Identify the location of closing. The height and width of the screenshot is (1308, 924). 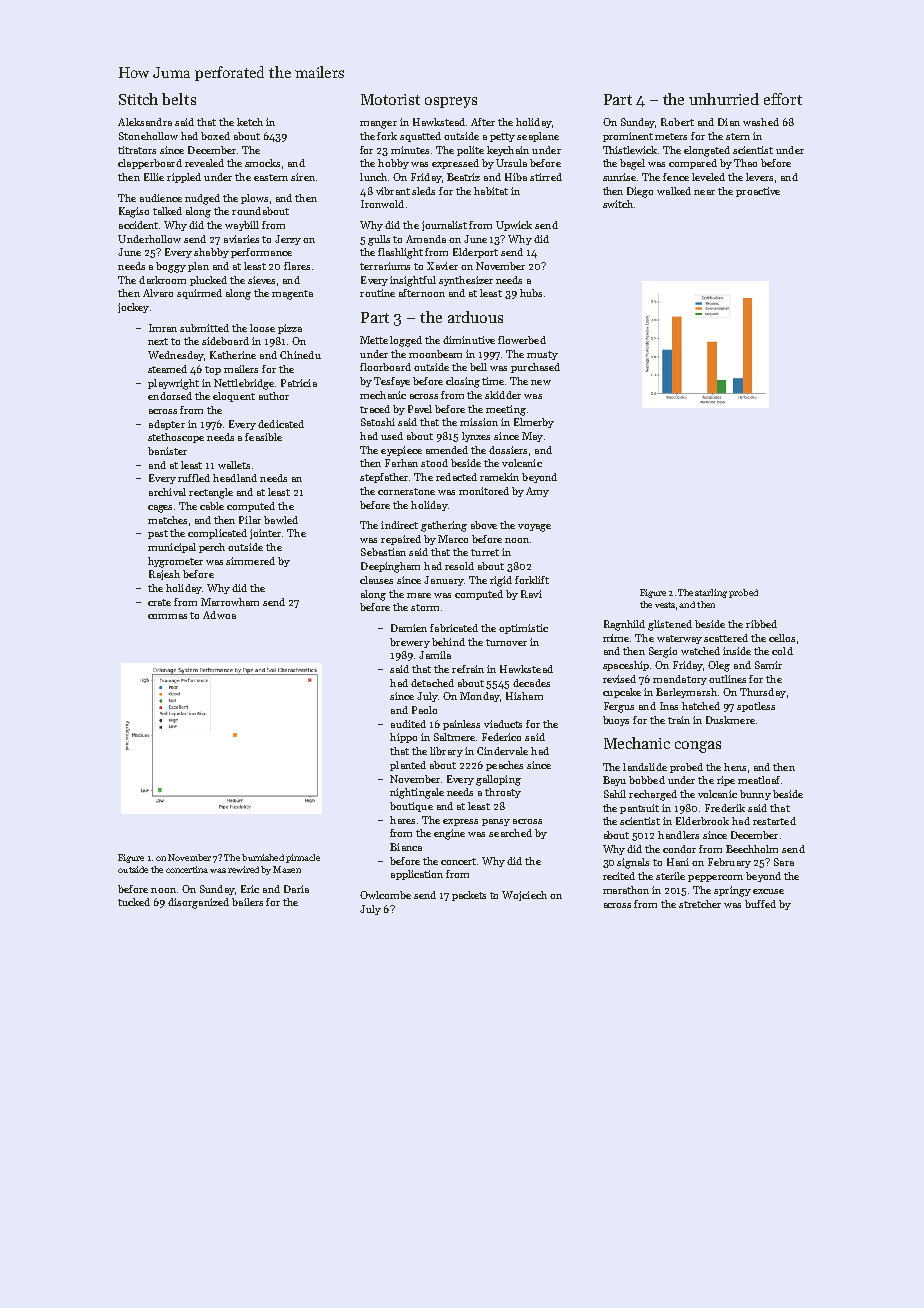
(463, 382).
